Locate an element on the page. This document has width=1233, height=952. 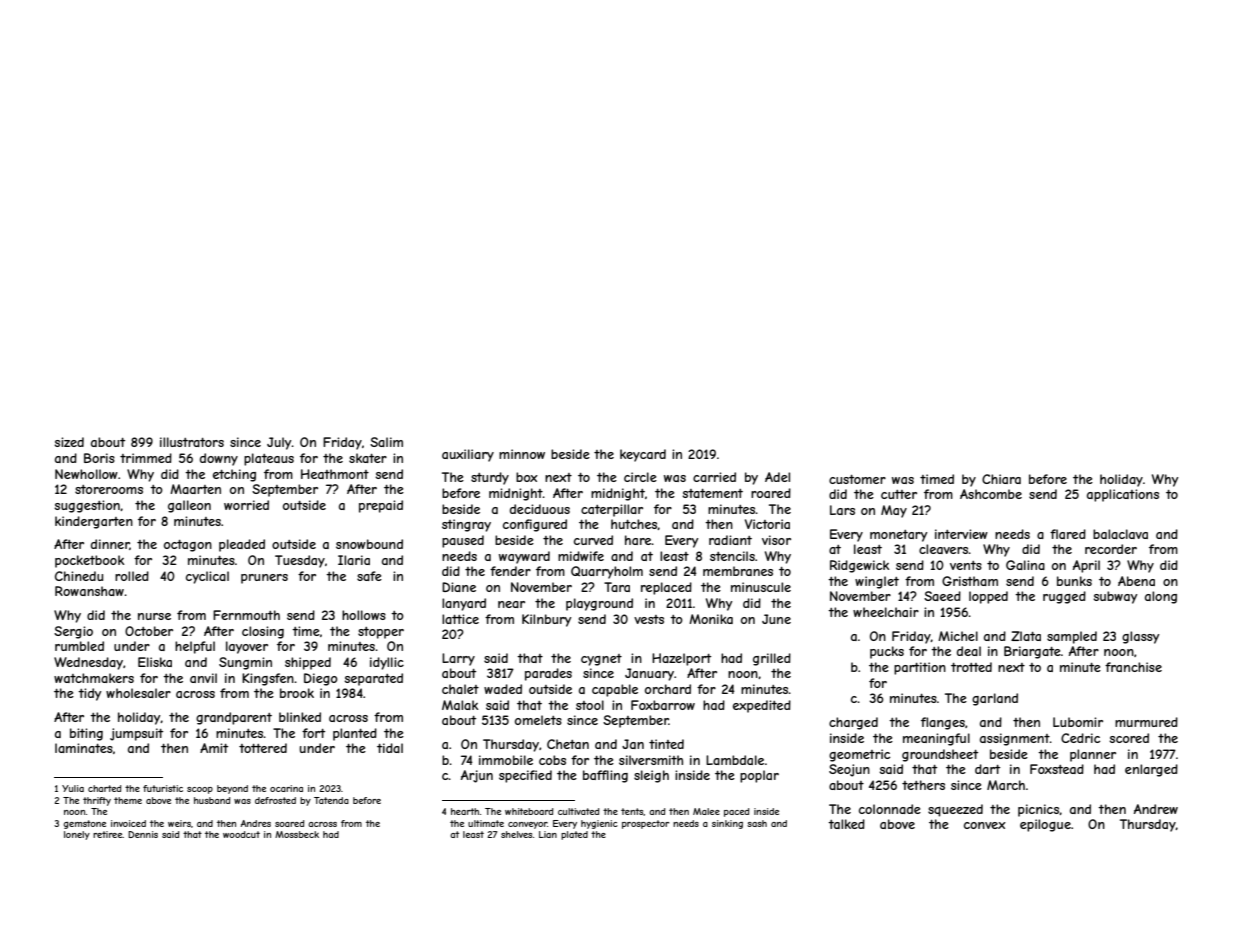
minnow is located at coordinates (522, 454).
